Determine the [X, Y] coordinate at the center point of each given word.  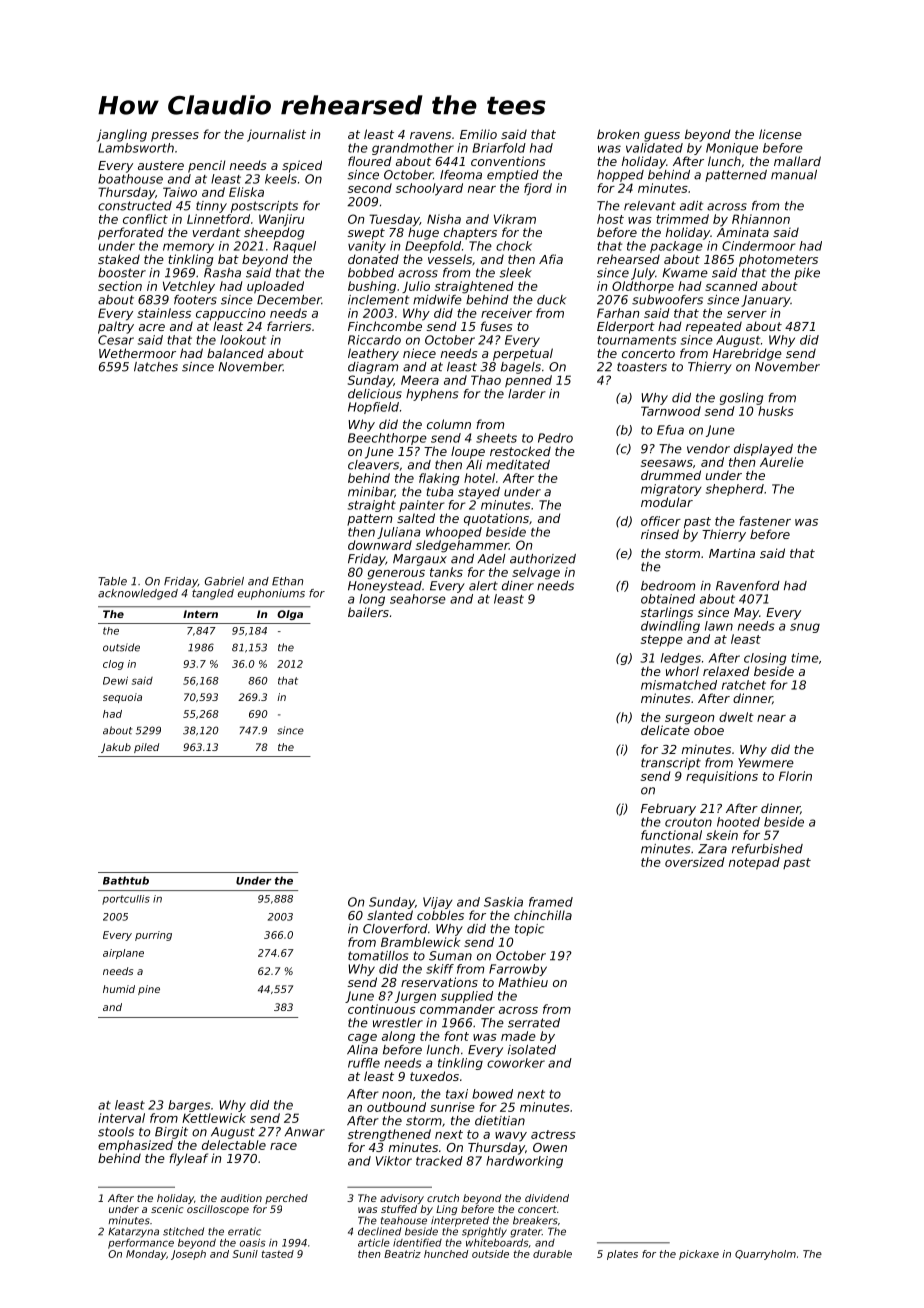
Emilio [478, 134]
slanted [390, 915]
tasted [278, 1254]
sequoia [122, 698]
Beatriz [402, 1254]
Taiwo [180, 192]
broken [618, 134]
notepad [754, 863]
